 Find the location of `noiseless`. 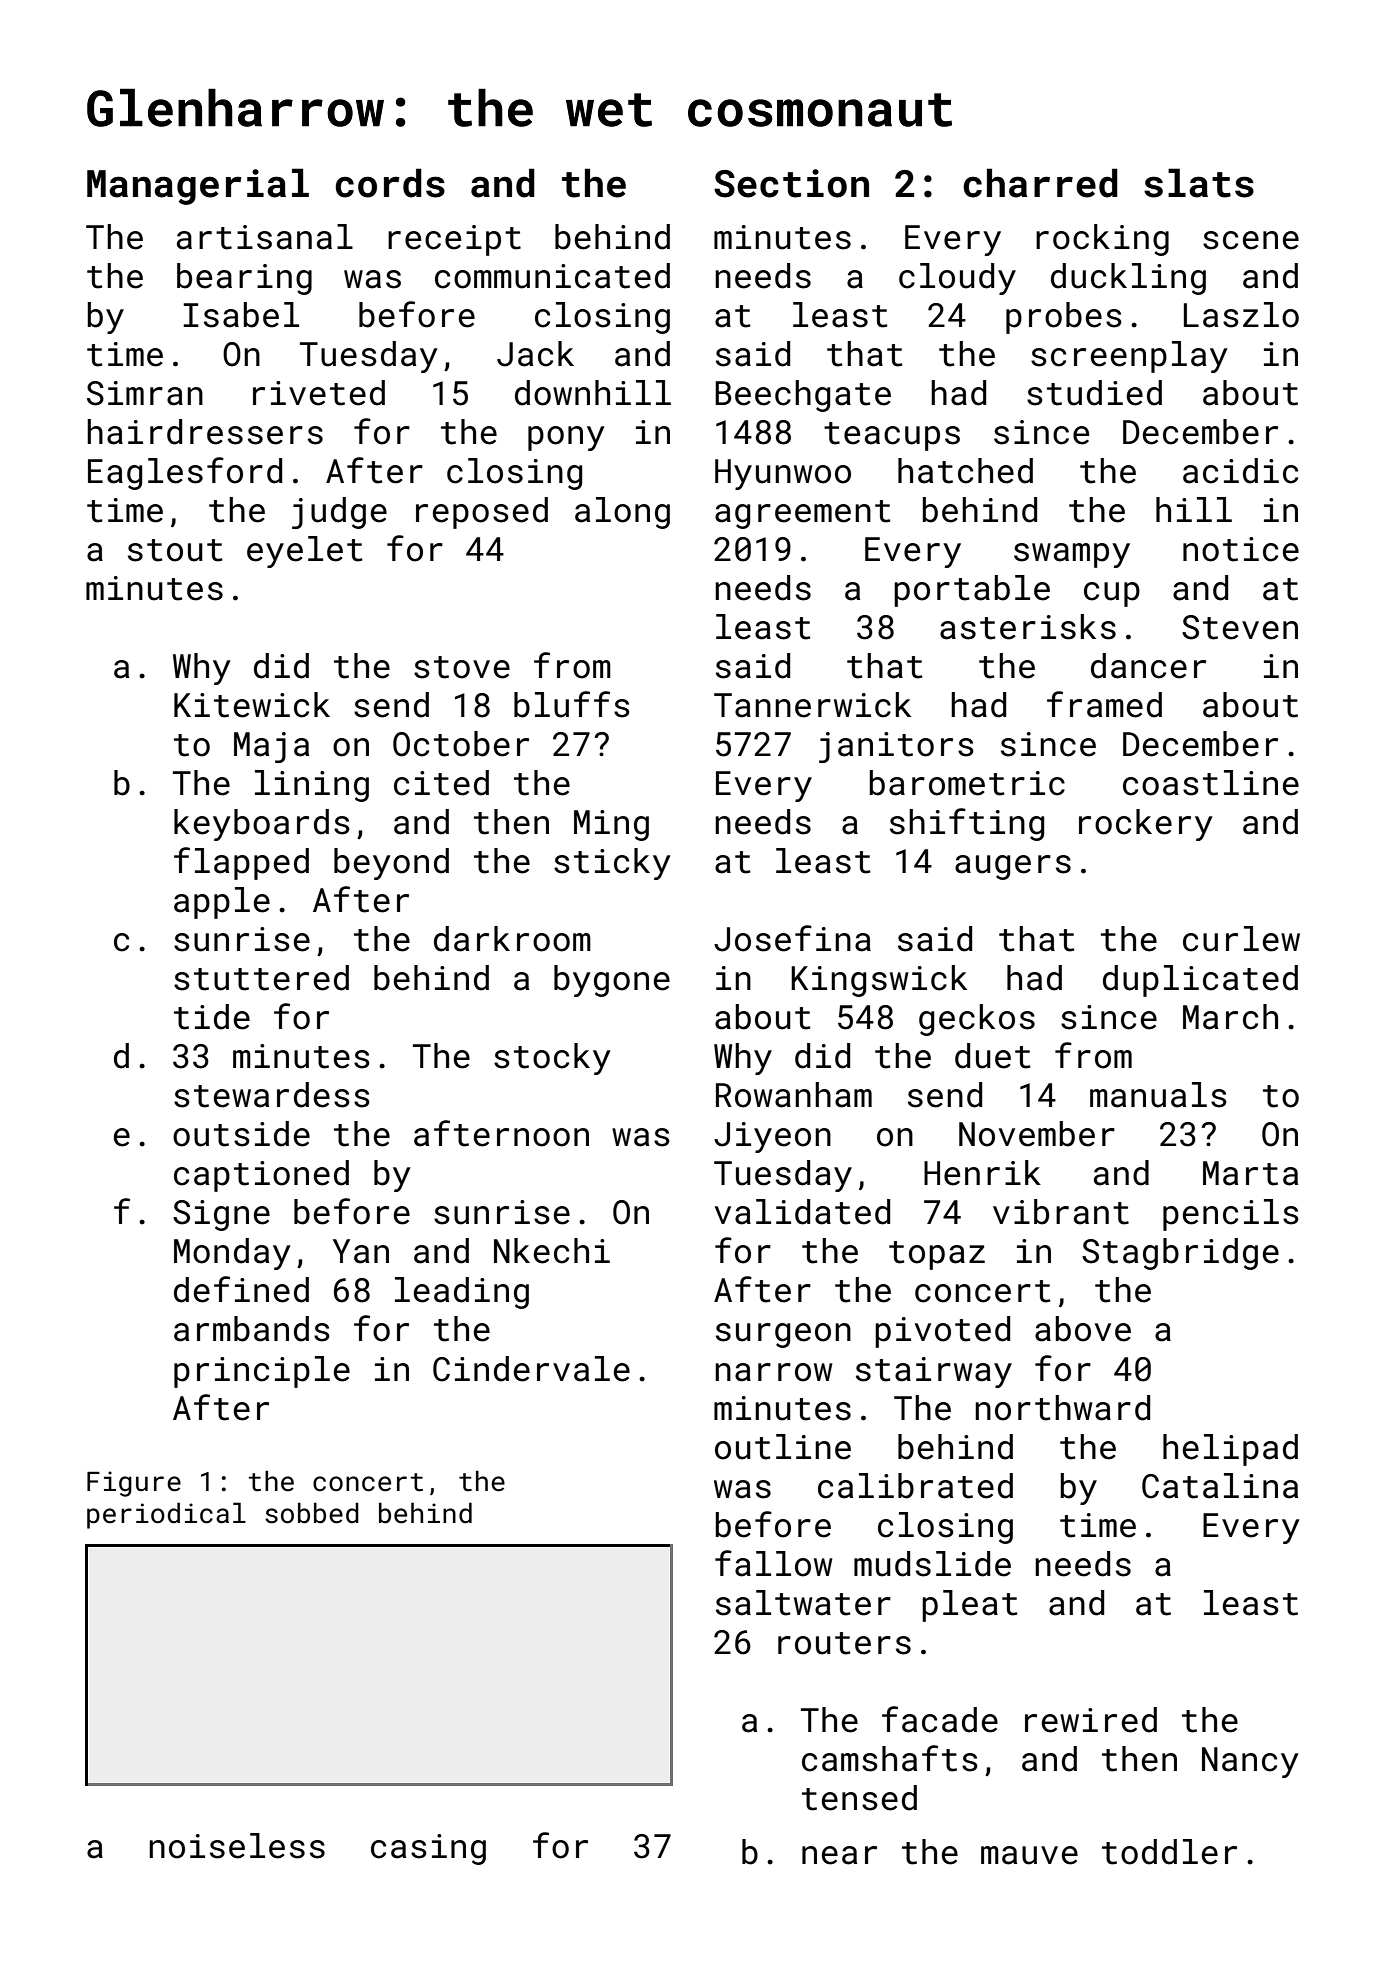

noiseless is located at coordinates (237, 1846).
